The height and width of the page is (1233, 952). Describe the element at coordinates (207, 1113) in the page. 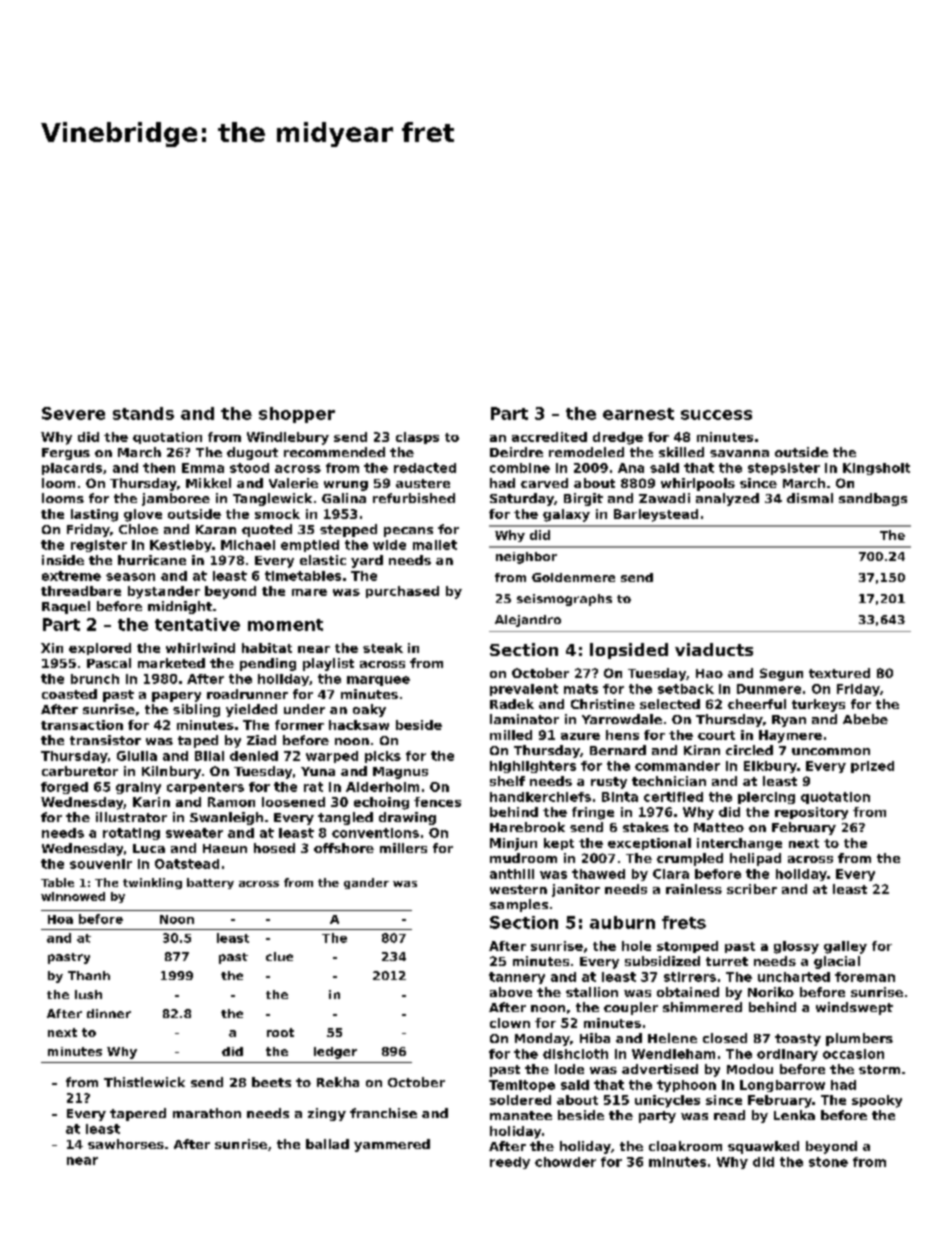

I see `marathon` at that location.
